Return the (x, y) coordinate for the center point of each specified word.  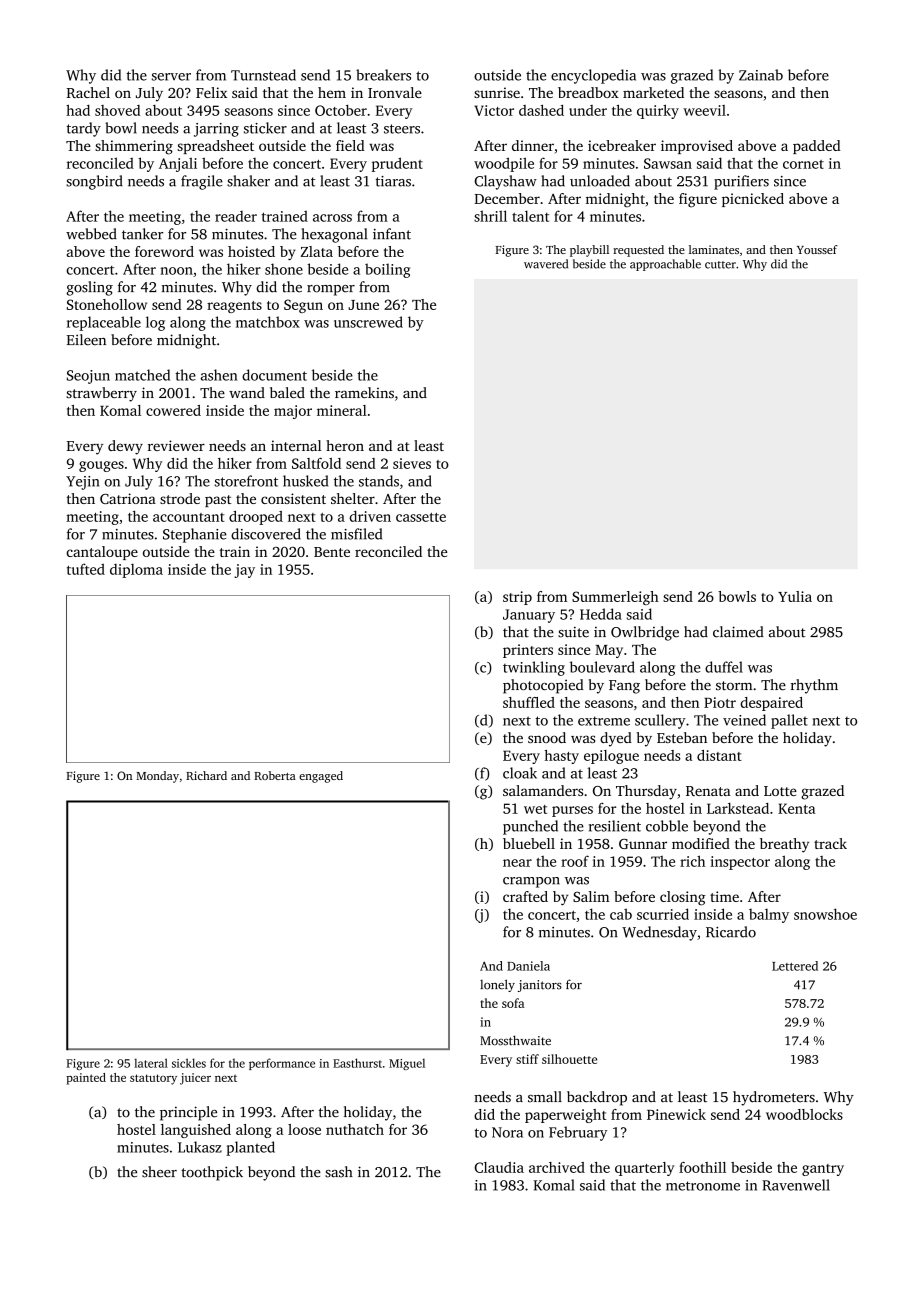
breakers (383, 75)
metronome (703, 1186)
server (171, 77)
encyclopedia (593, 76)
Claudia (499, 1167)
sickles (189, 1063)
